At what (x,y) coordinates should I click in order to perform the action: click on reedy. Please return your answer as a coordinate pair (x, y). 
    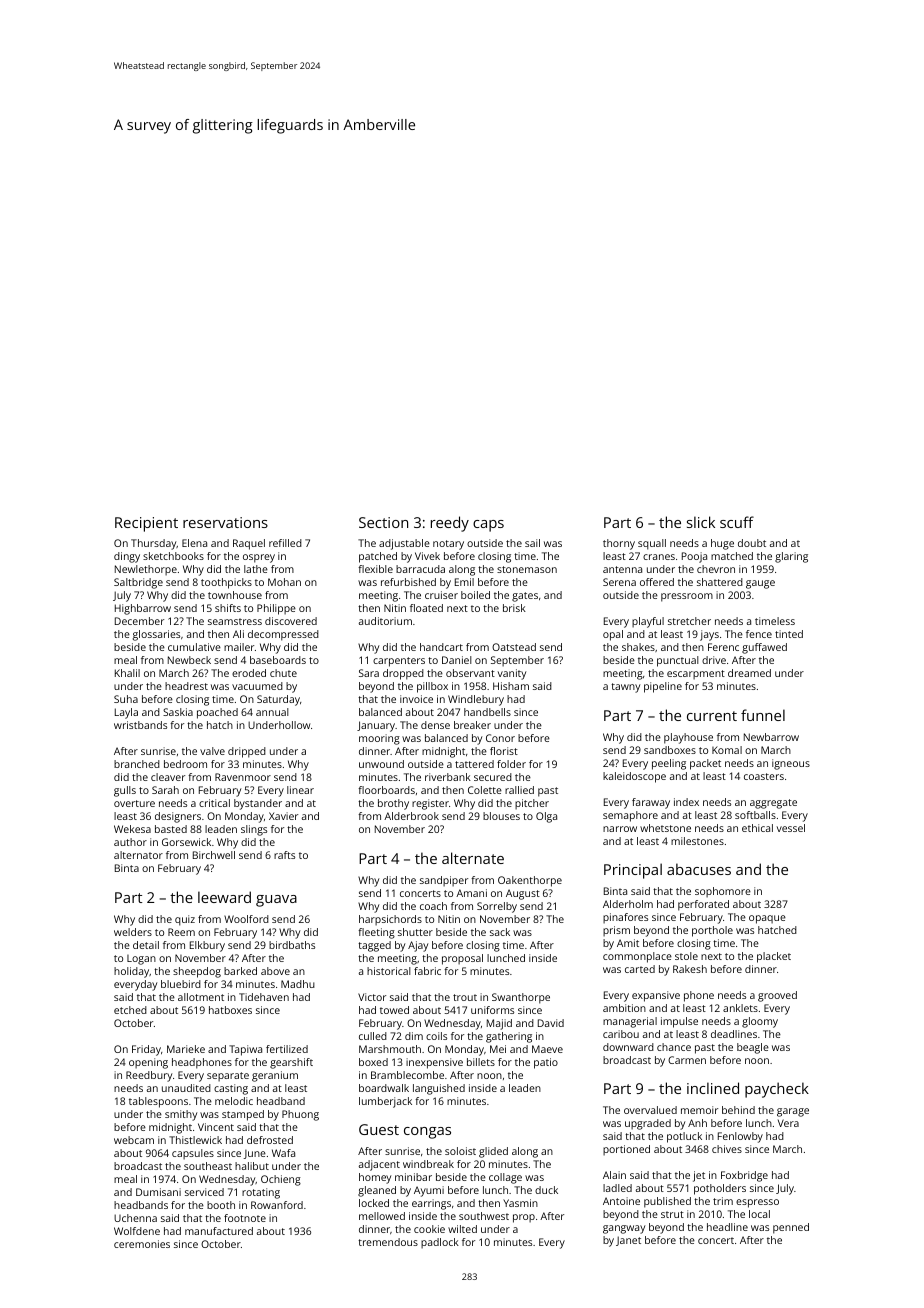
    Looking at the image, I should click on (450, 524).
